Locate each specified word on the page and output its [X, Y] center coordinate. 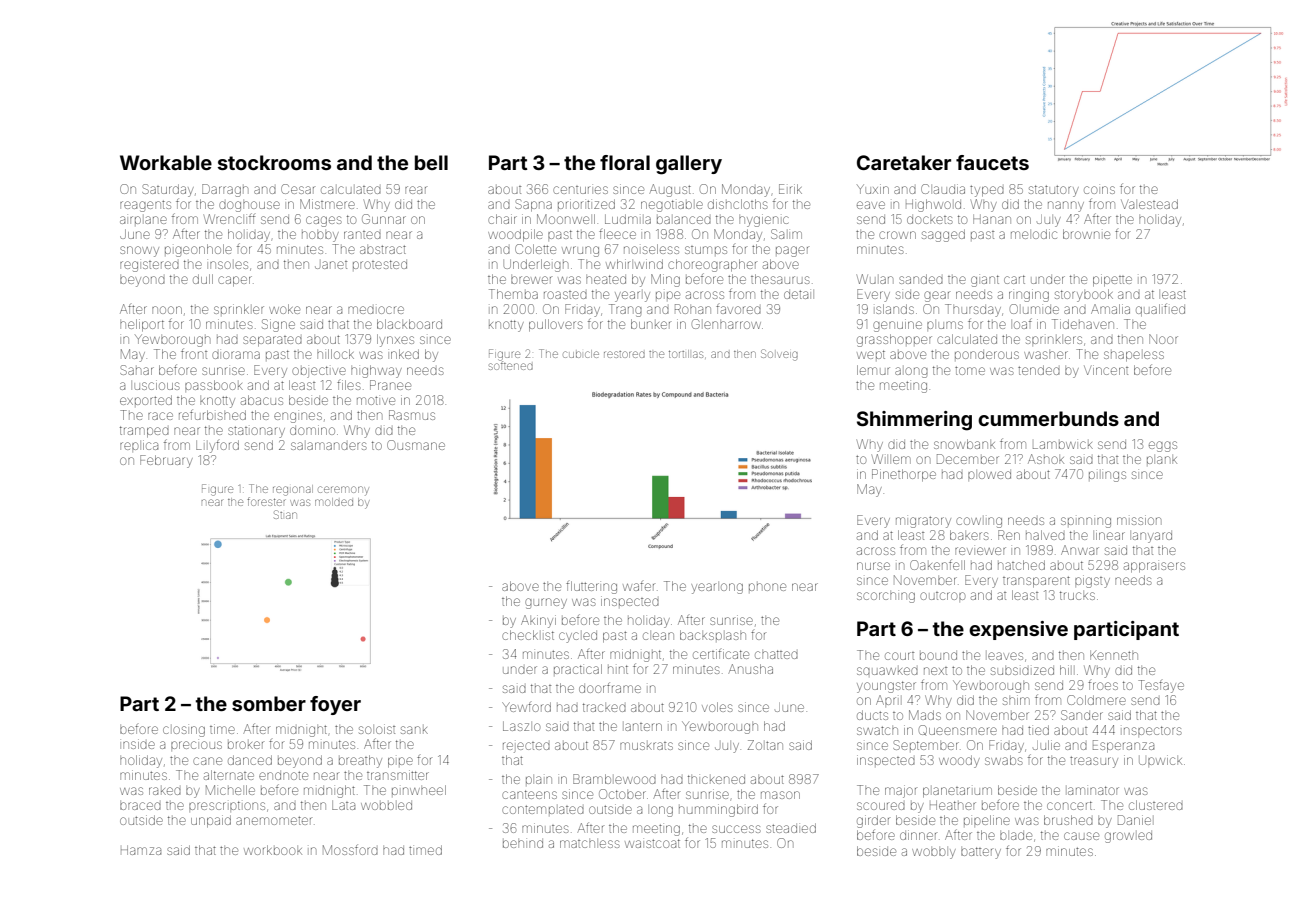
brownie [1086, 234]
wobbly [934, 853]
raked [165, 791]
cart [1014, 279]
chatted [776, 654]
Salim [786, 234]
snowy [139, 251]
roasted [565, 295]
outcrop [942, 596]
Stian [285, 514]
